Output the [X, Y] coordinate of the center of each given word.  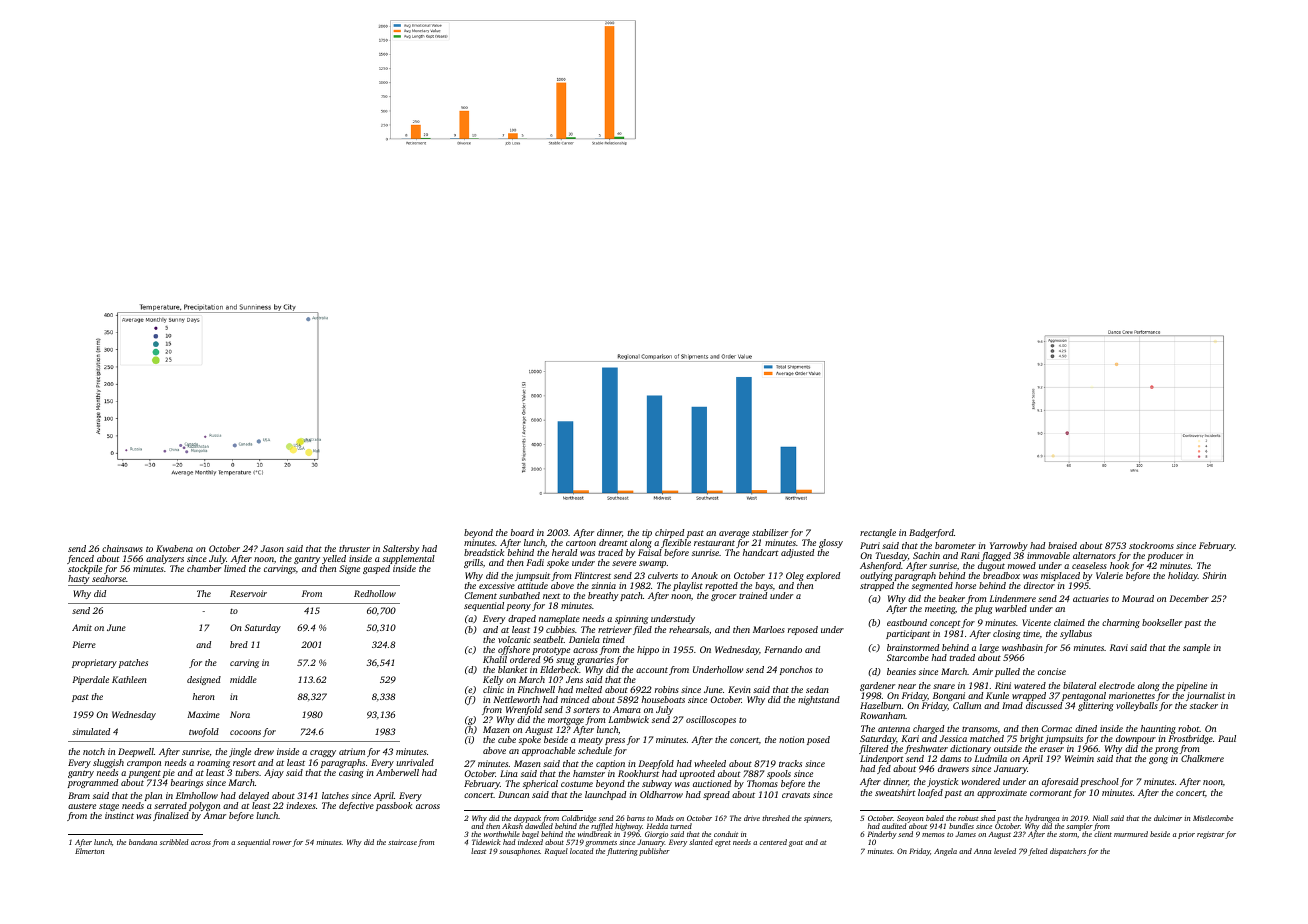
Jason [272, 548]
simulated [91, 731]
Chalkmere [1202, 758]
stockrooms [1151, 545]
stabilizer [770, 532]
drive [752, 818]
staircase [402, 842]
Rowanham [883, 715]
